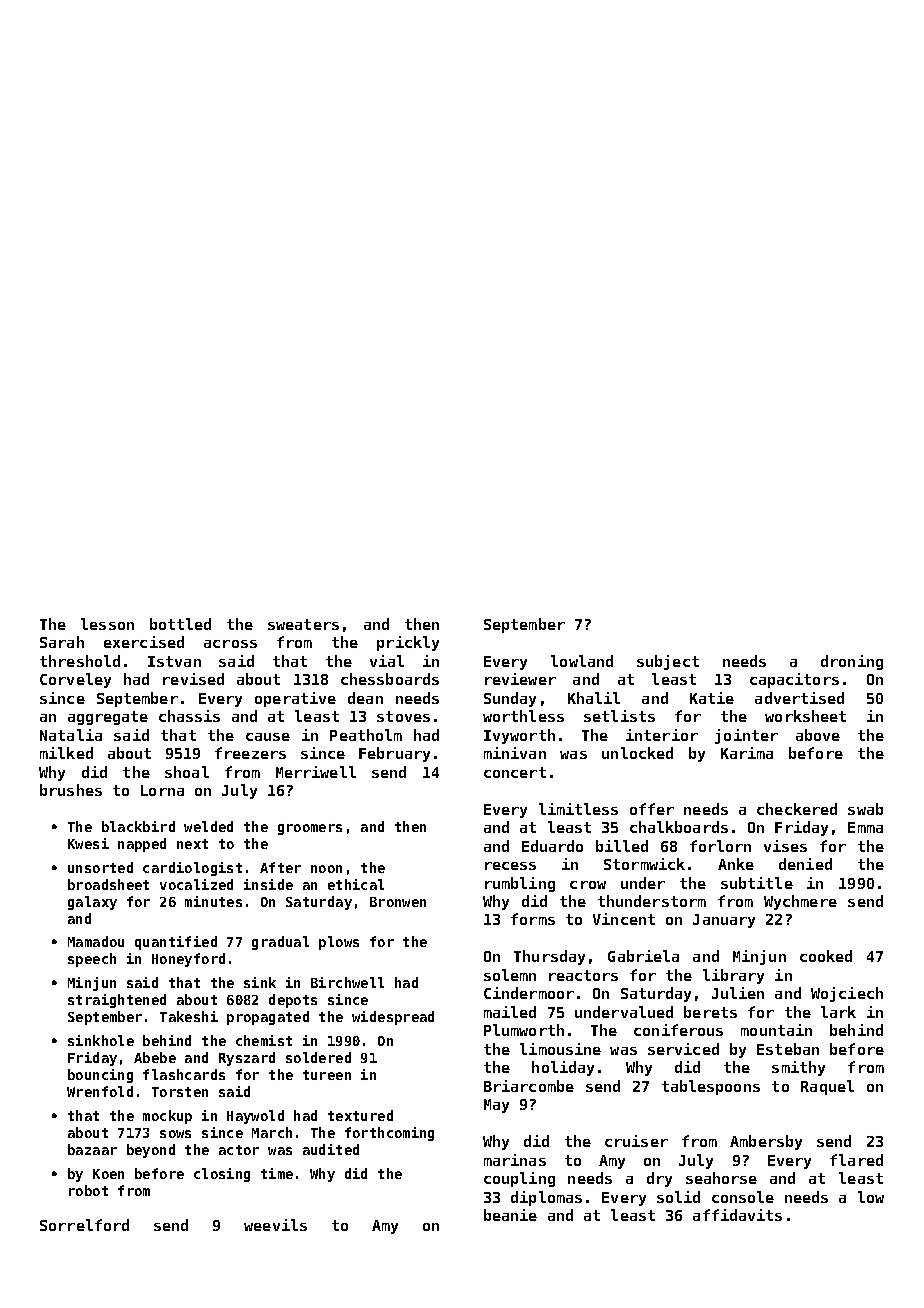  I want to click on broadsheet, so click(108, 884).
